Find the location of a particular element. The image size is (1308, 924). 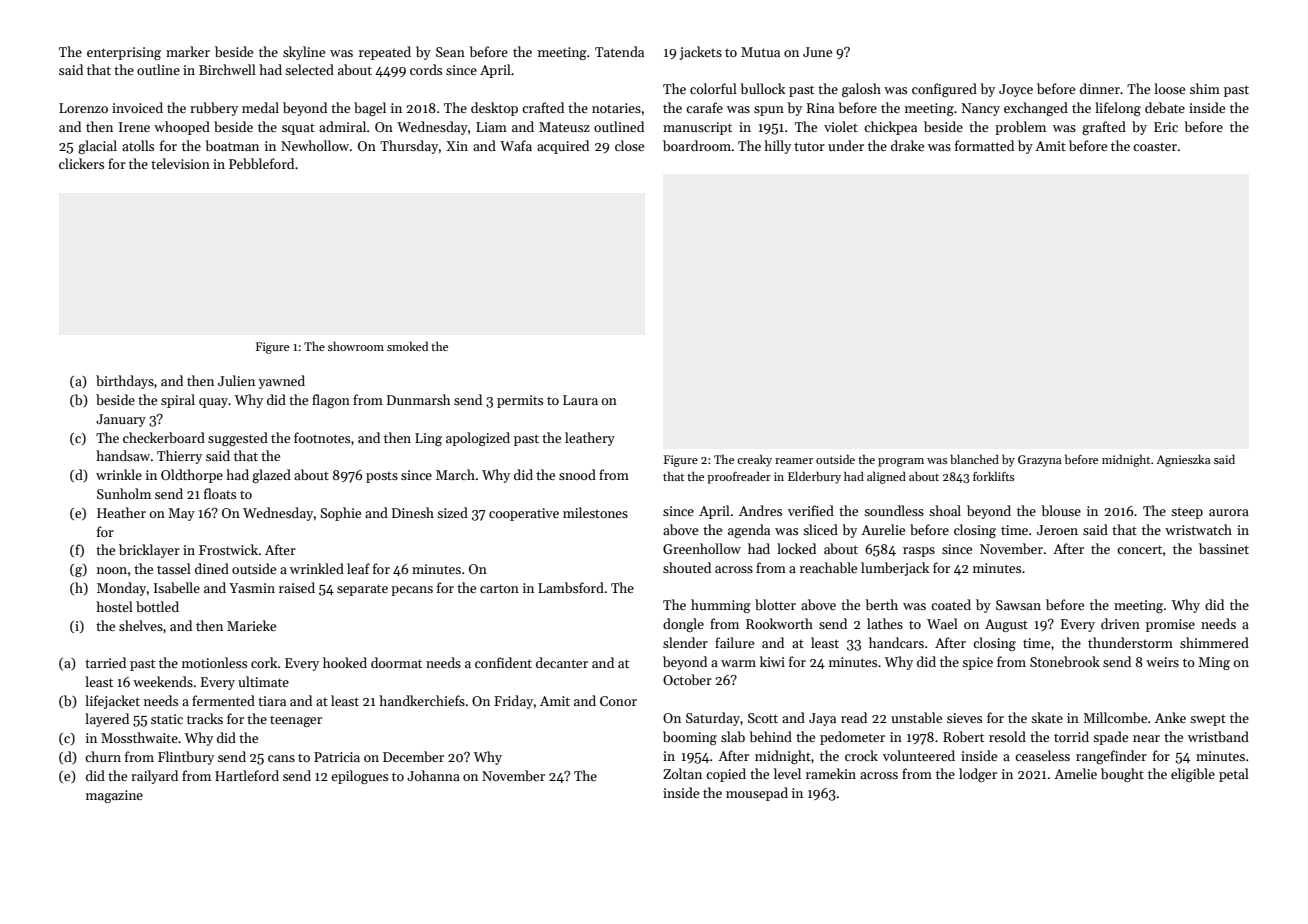

magazine is located at coordinates (114, 796).
